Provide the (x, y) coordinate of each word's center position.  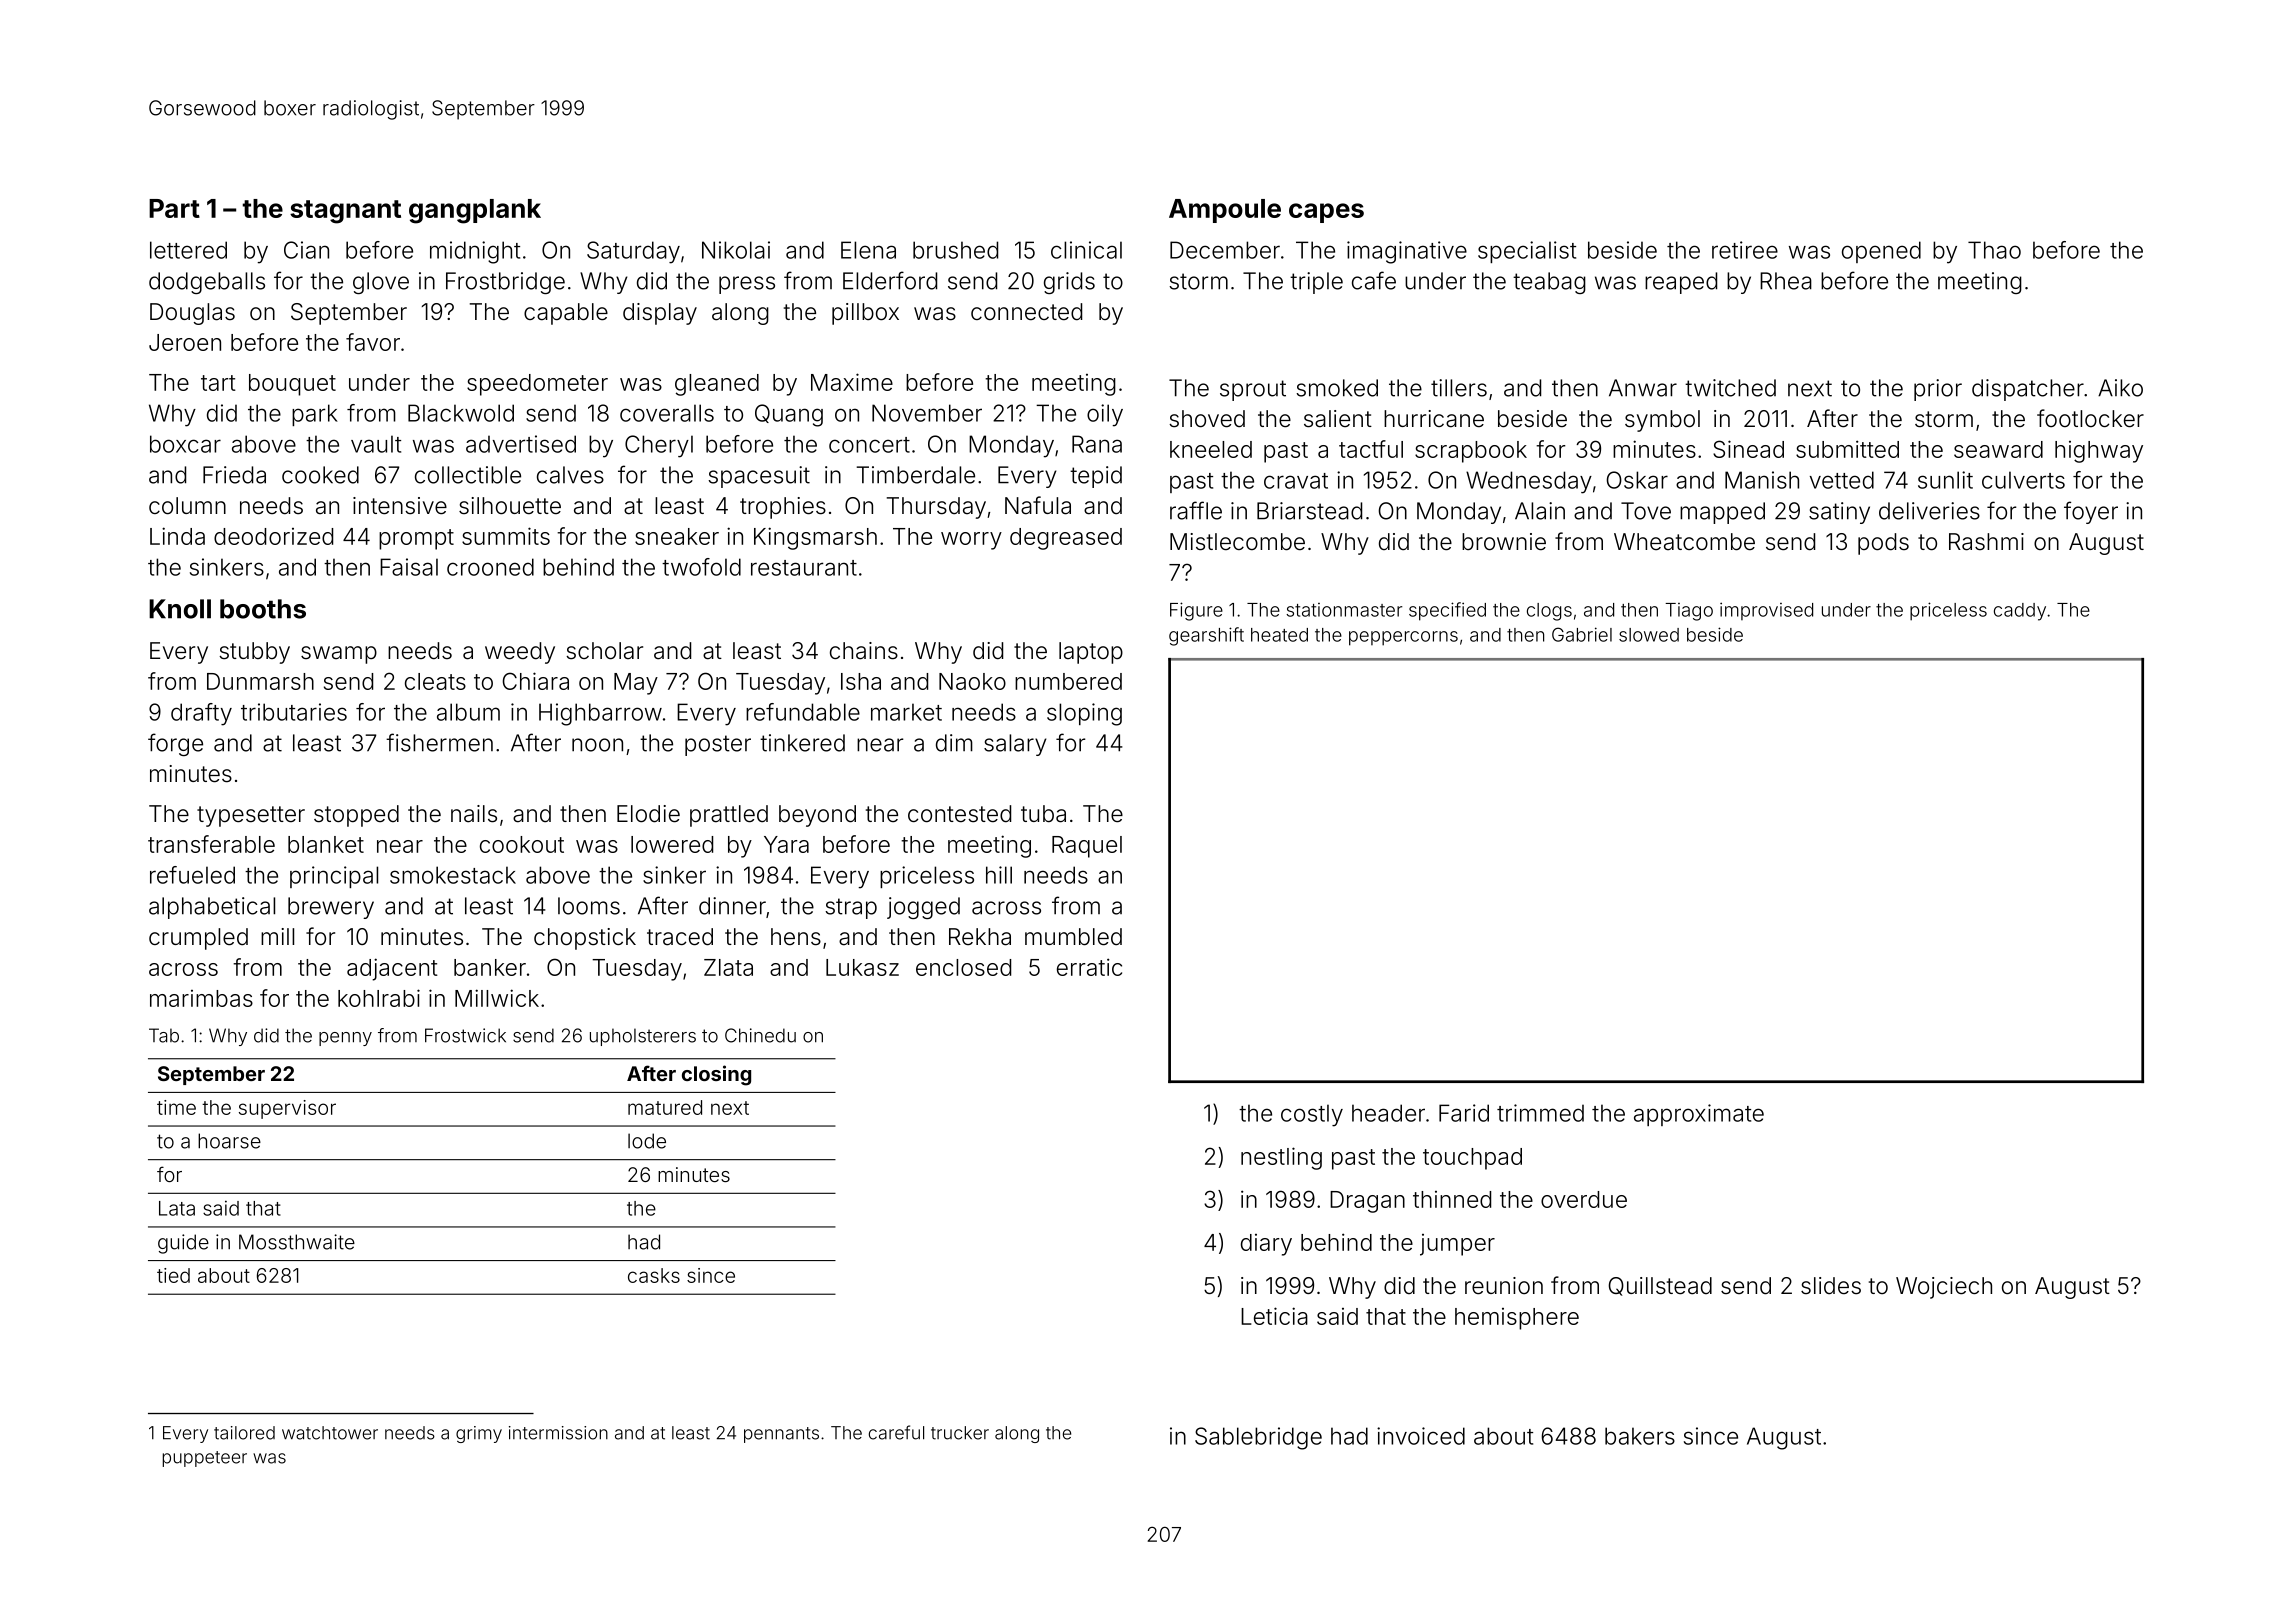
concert (869, 445)
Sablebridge (1258, 1438)
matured (665, 1107)
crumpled (198, 939)
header (1388, 1113)
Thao (1994, 250)
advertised (521, 444)
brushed (955, 250)
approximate (1699, 1115)
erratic (1089, 967)
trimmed (1540, 1113)
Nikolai (736, 250)
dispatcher (2028, 390)
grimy (479, 1434)
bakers (1640, 1436)
